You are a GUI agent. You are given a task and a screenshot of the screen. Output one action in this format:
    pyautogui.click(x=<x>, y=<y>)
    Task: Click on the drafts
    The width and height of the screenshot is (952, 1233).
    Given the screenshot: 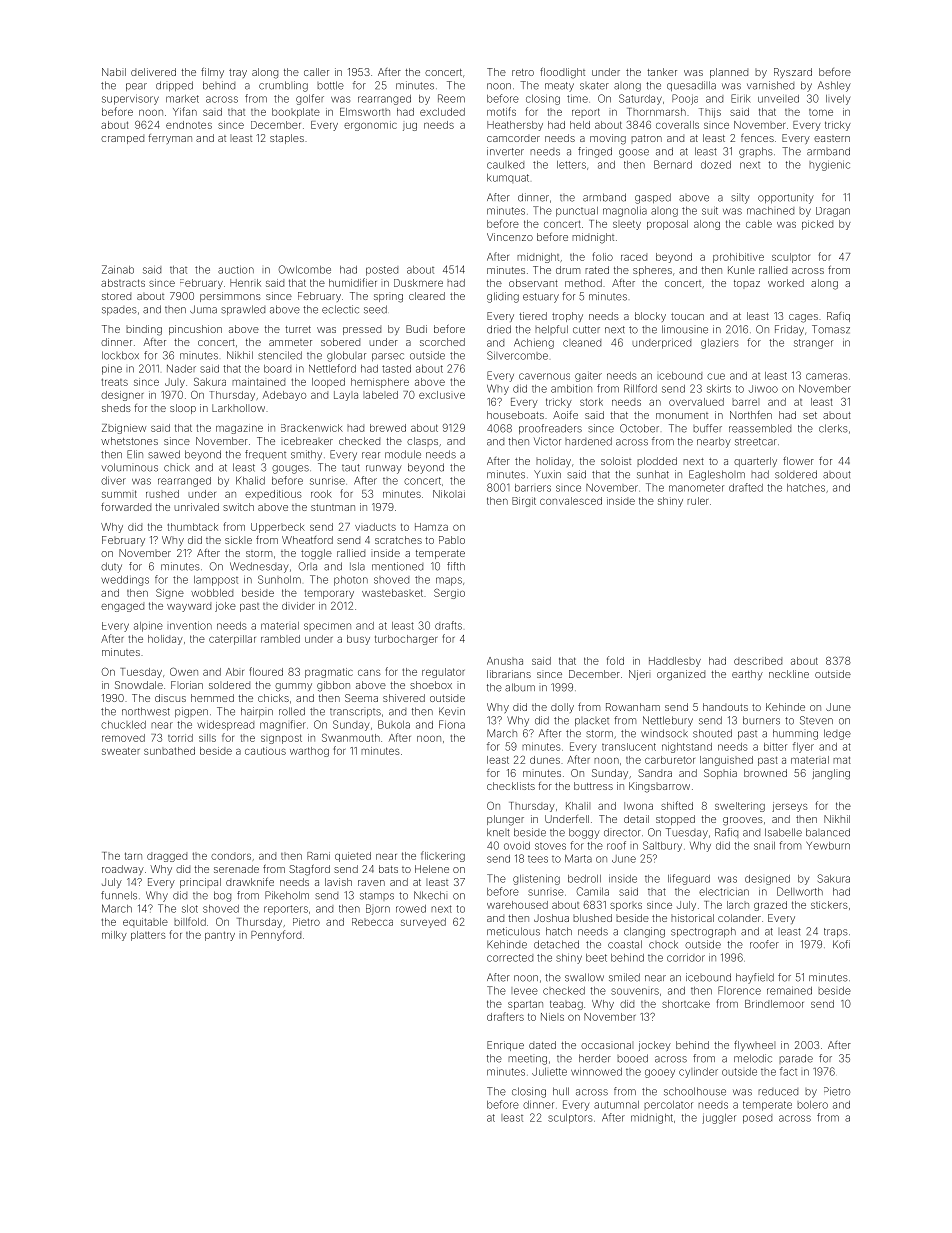 What is the action you would take?
    pyautogui.click(x=448, y=625)
